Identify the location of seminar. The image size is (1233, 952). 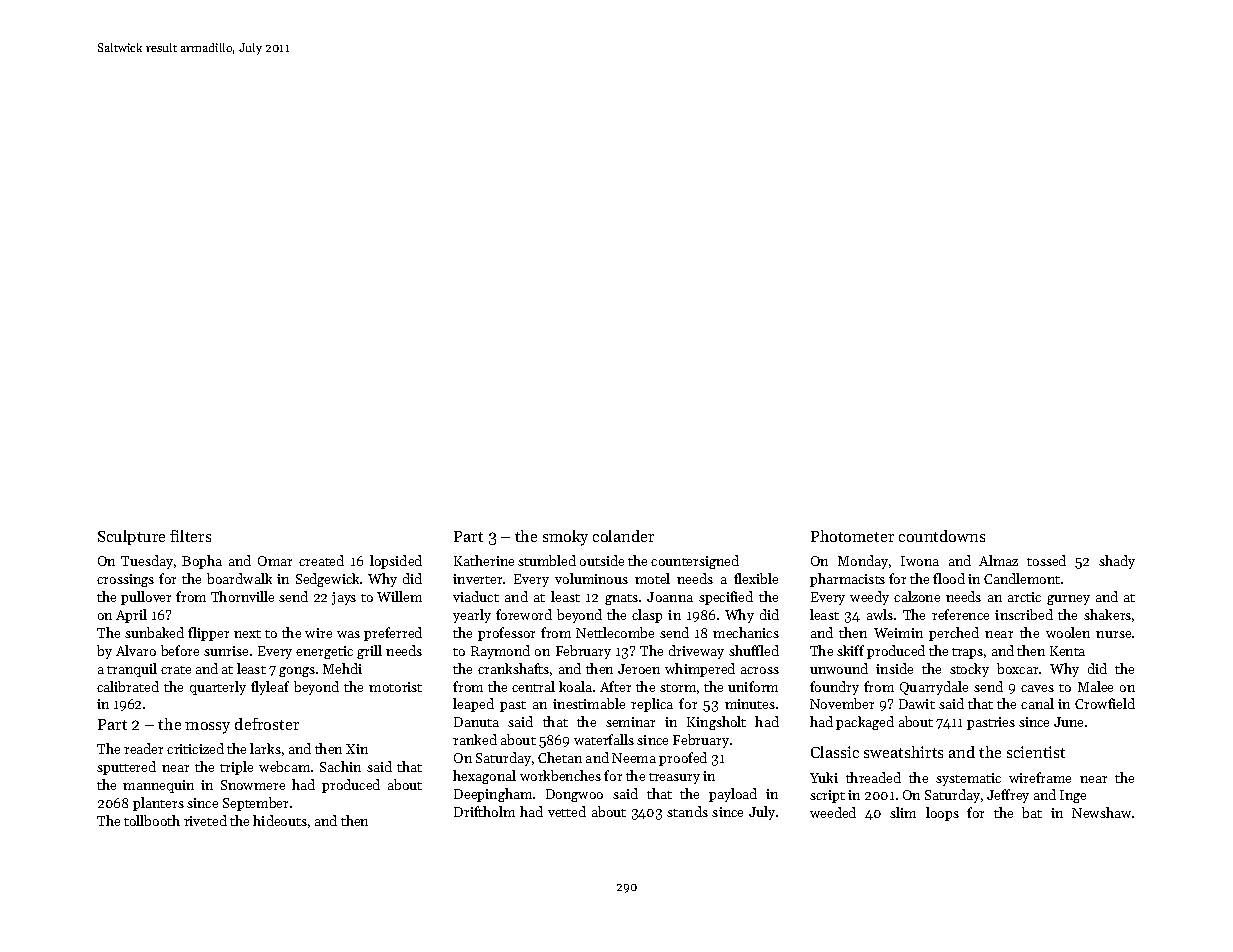
(630, 722).
